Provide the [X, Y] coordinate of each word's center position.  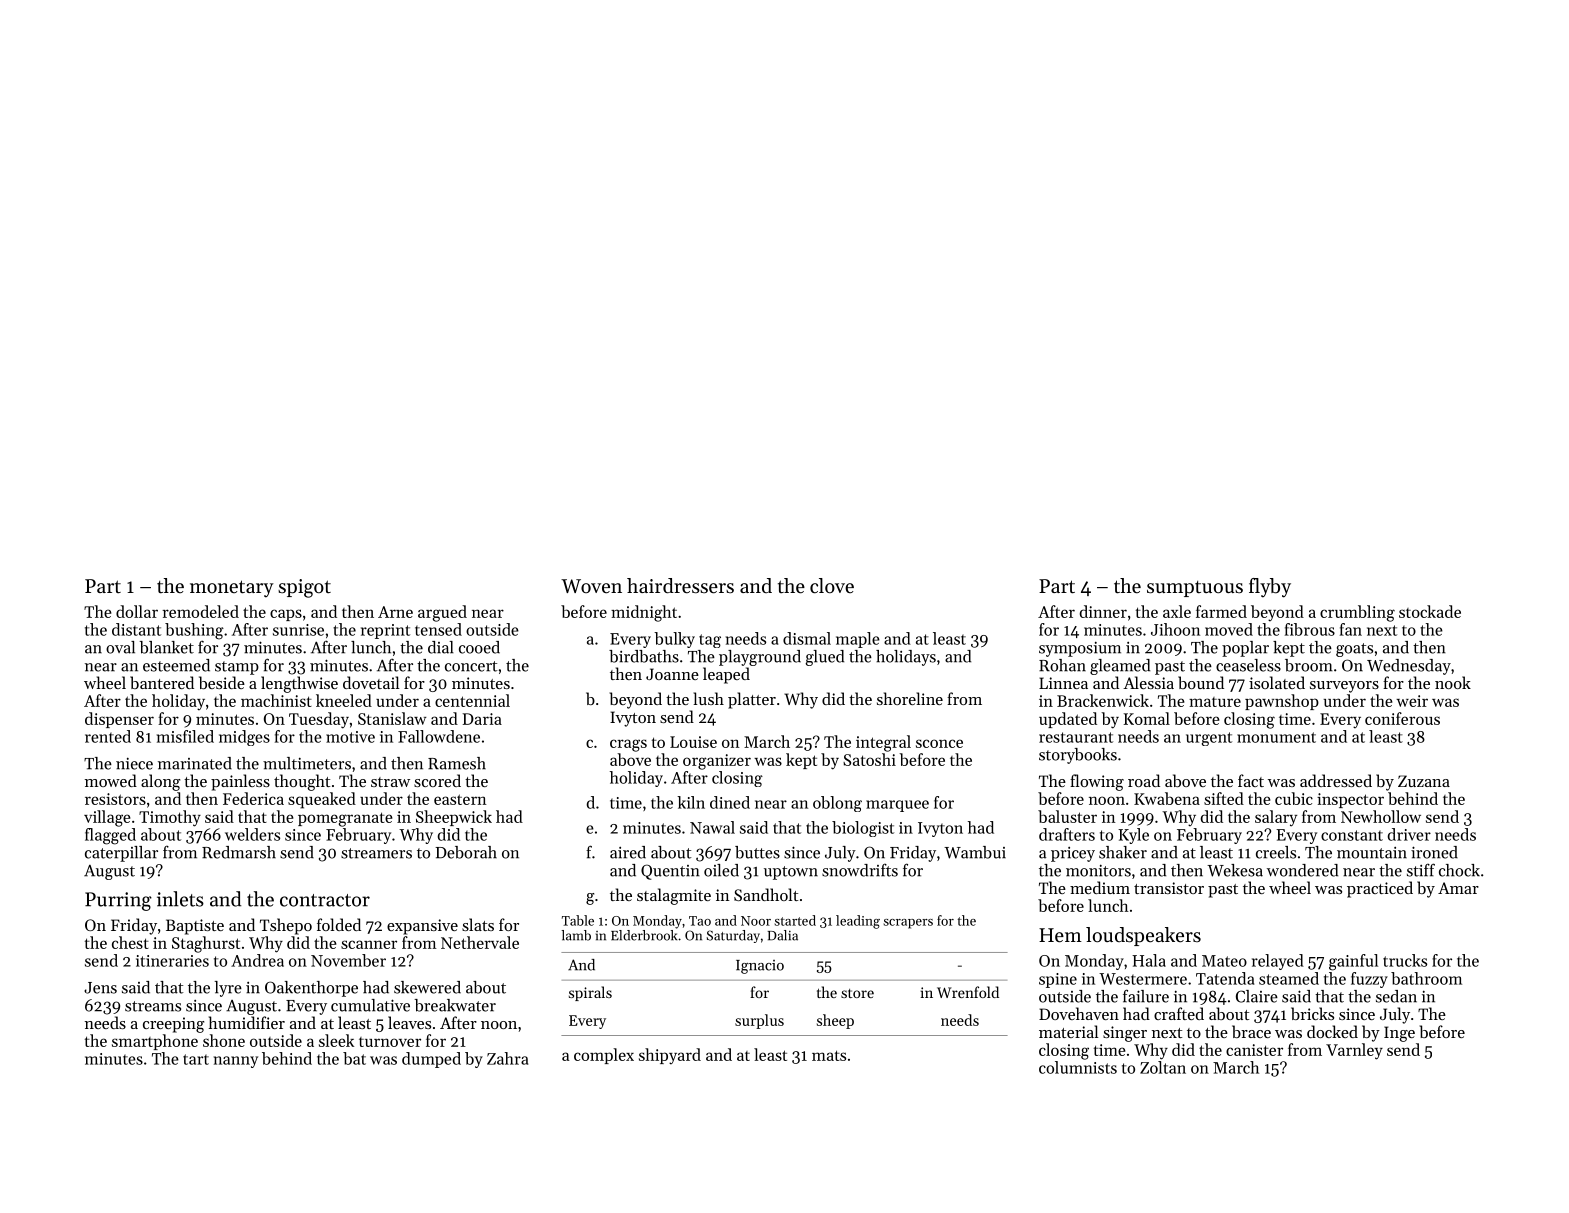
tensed [438, 629]
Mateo [1224, 961]
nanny [236, 1062]
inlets [180, 899]
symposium [1080, 649]
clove [832, 585]
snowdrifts [860, 870]
